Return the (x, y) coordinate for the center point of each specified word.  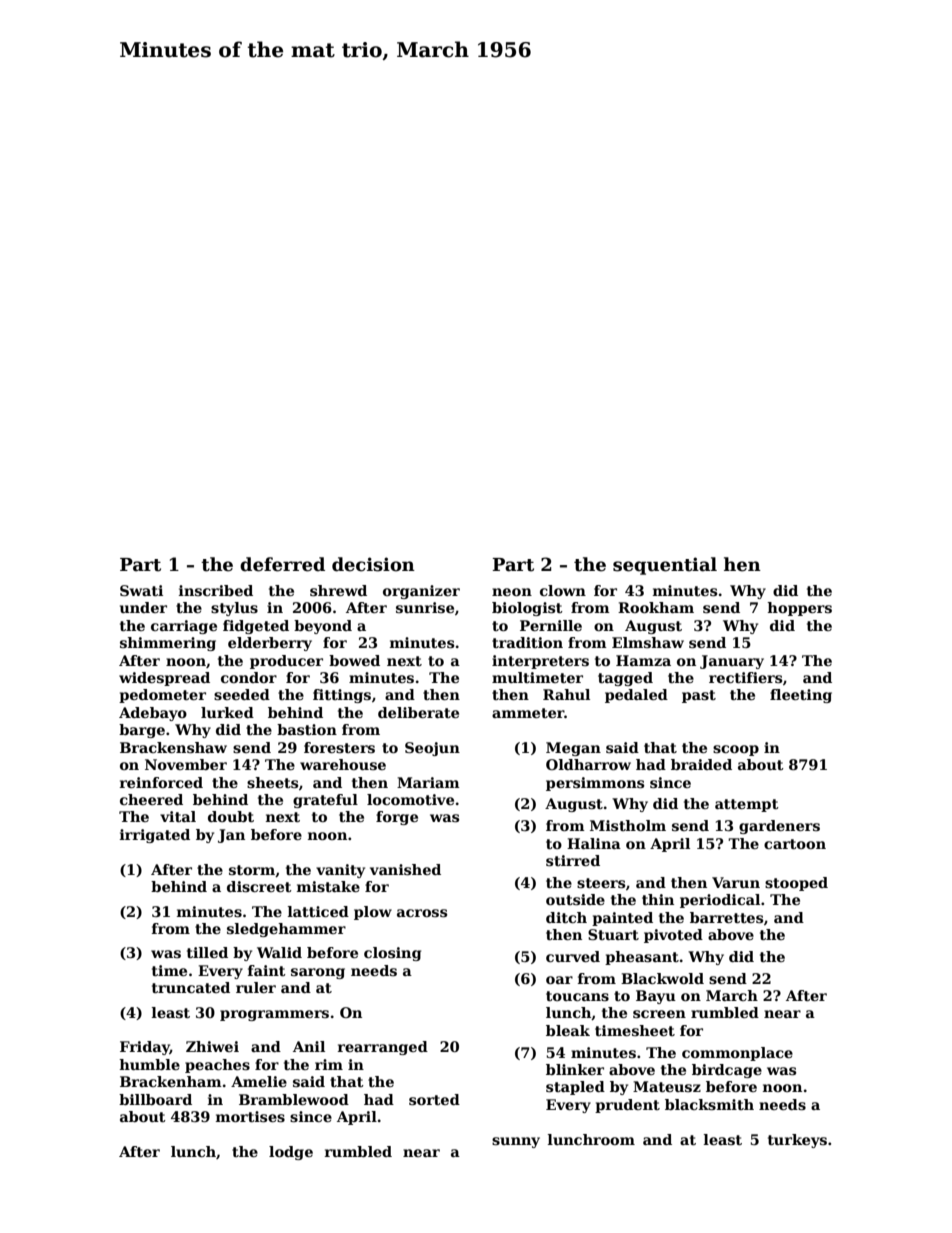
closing (392, 954)
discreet (259, 886)
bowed (354, 660)
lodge (291, 1153)
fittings (342, 696)
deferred (282, 564)
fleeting (801, 696)
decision (373, 564)
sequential (665, 566)
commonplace (737, 1054)
